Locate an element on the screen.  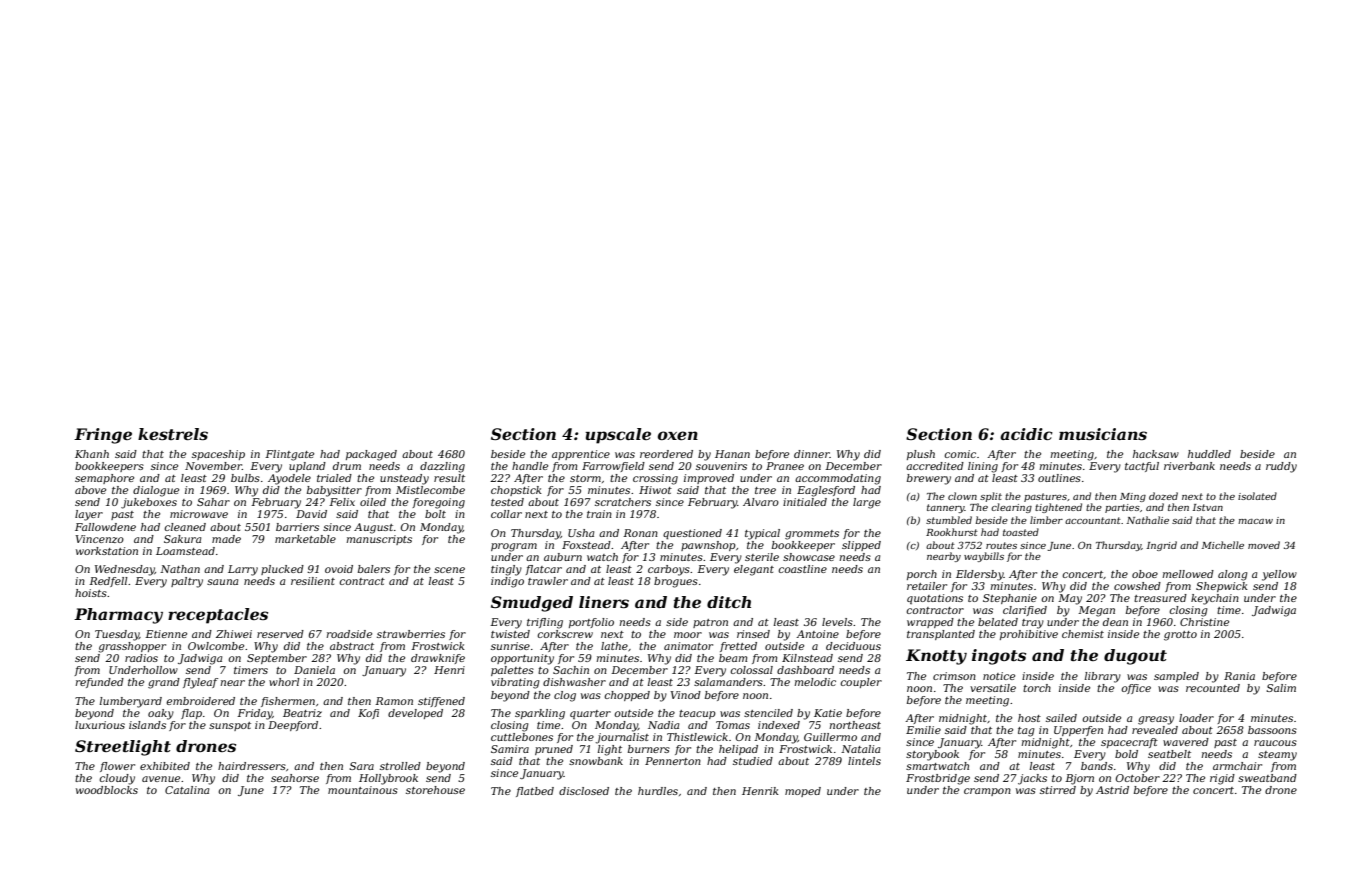
riverbank is located at coordinates (1189, 466).
